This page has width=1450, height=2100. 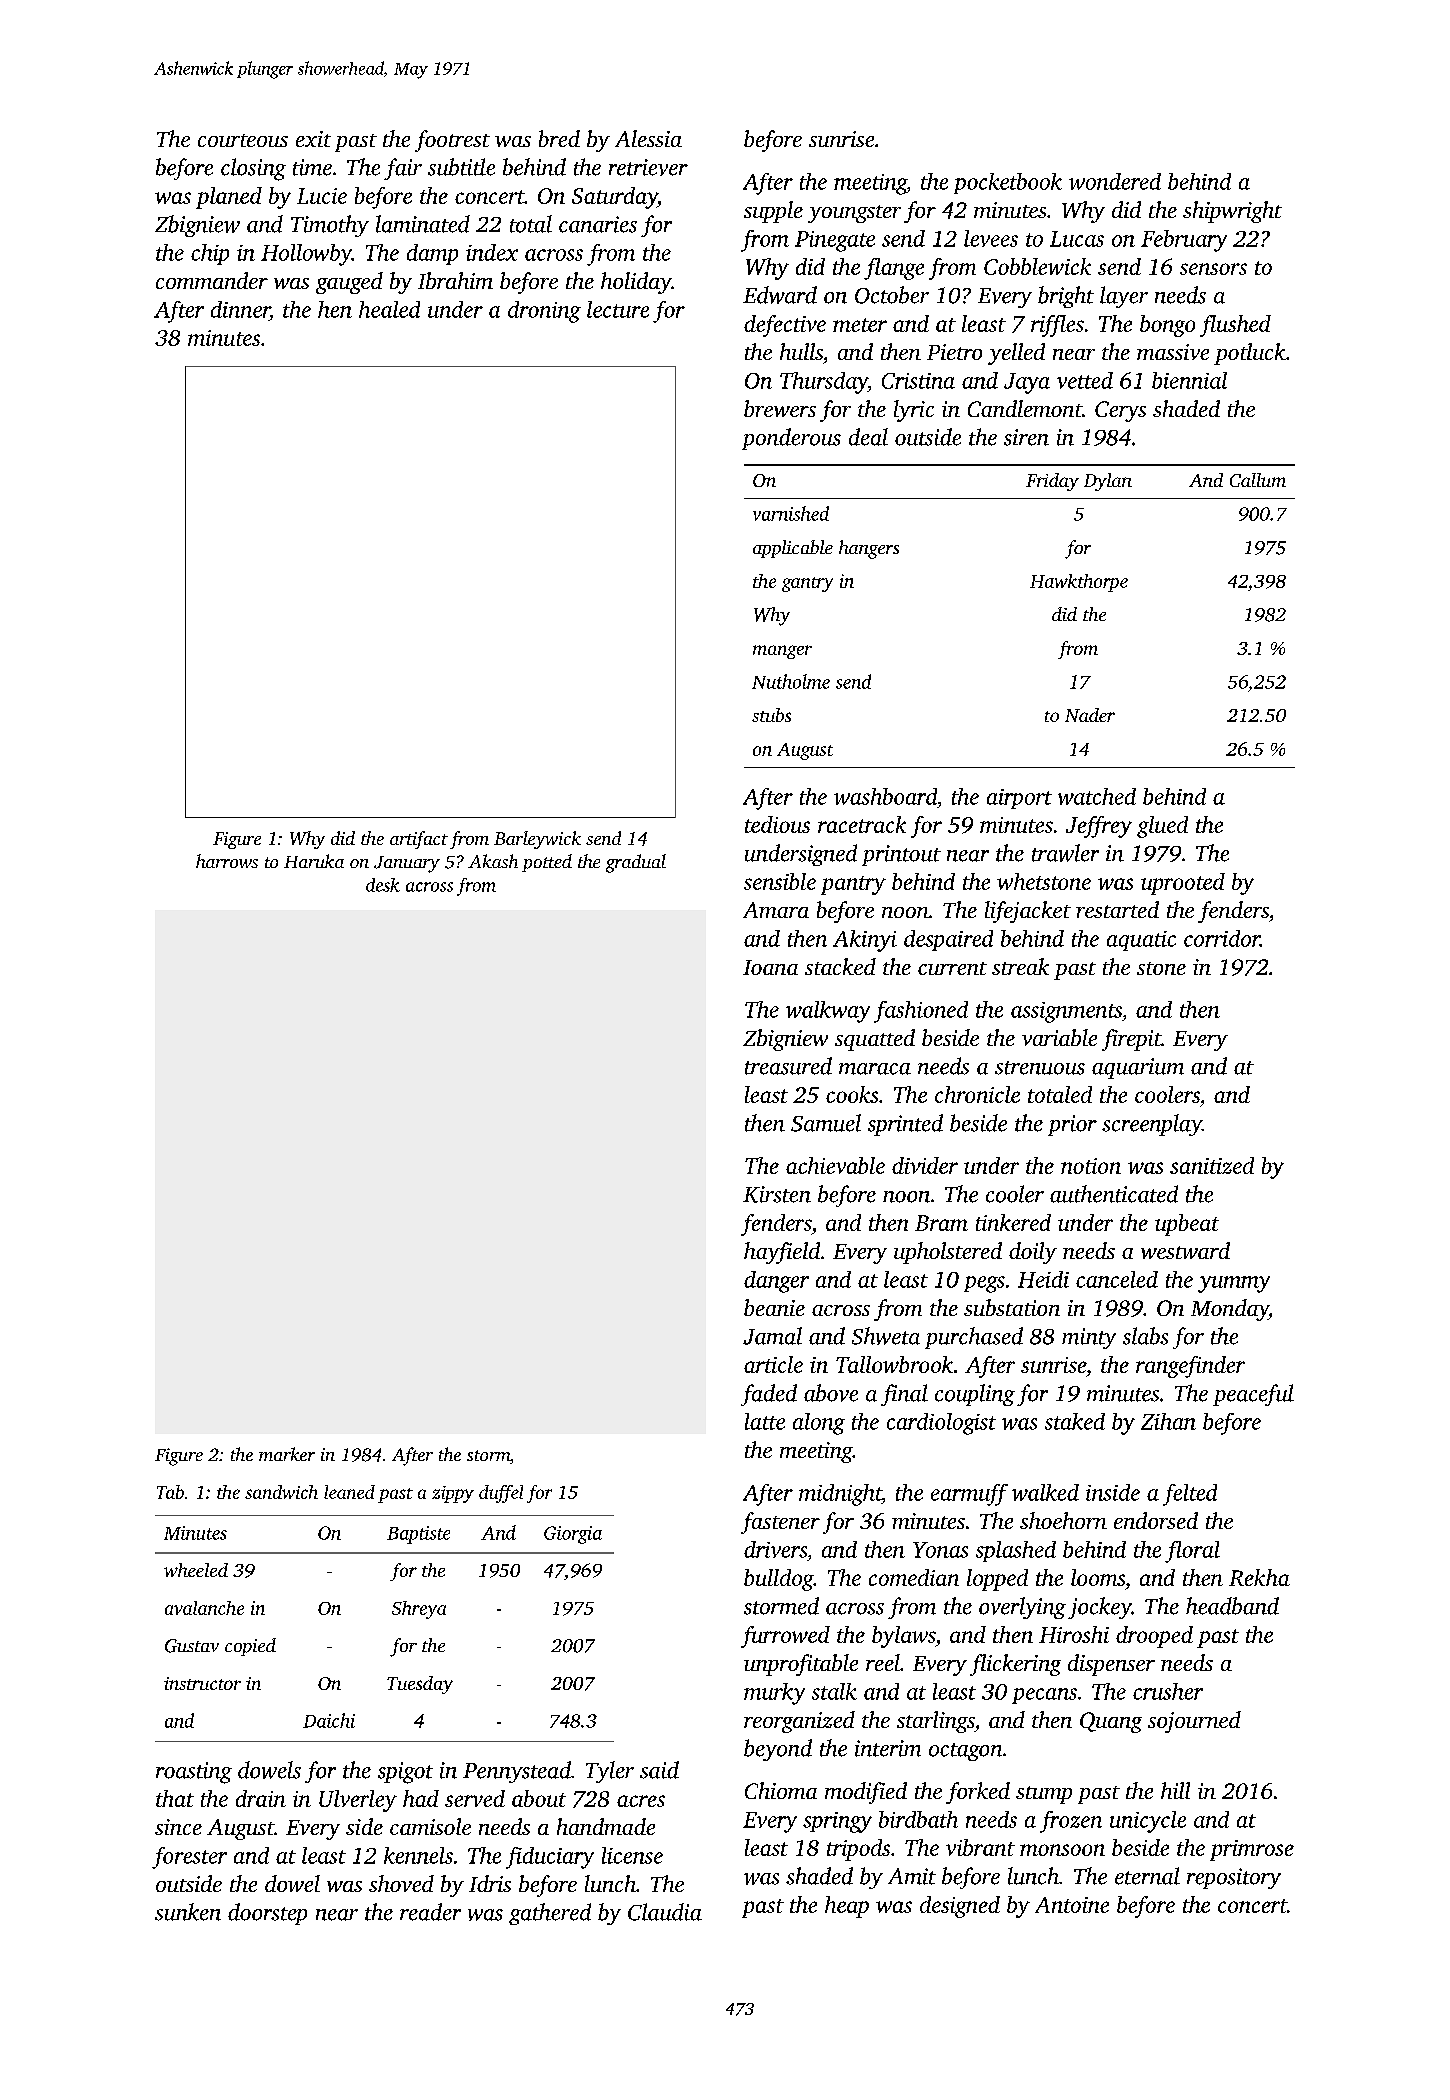 What do you see at coordinates (781, 1790) in the page?
I see `Chioma` at bounding box center [781, 1790].
